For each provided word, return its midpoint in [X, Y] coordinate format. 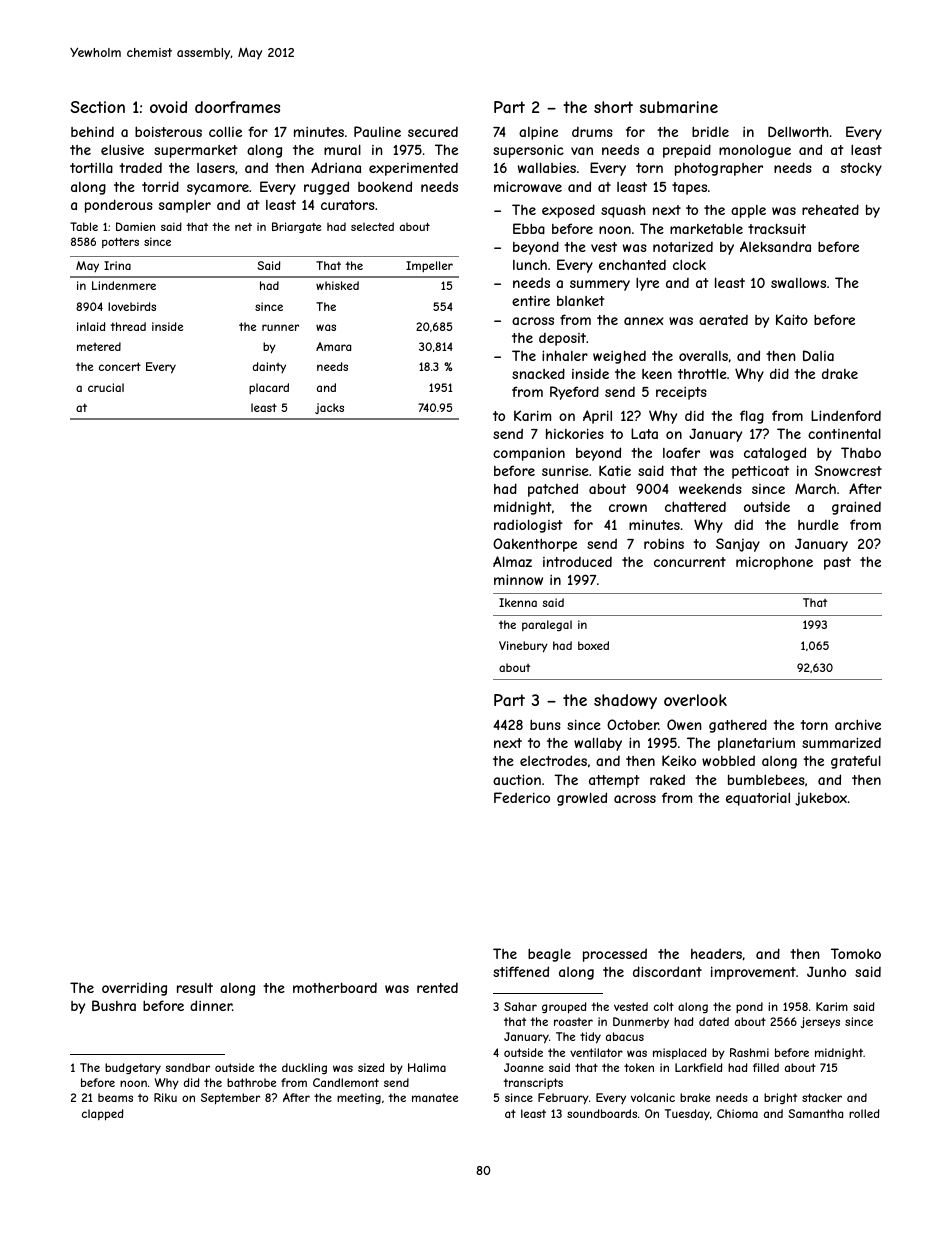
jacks [329, 408]
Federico [522, 797]
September [230, 1099]
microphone [774, 563]
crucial [106, 387]
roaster [573, 1022]
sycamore [218, 189]
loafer [681, 452]
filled [766, 1067]
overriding [134, 989]
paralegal [547, 625]
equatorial [758, 799]
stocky [861, 169]
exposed [568, 211]
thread [128, 326]
